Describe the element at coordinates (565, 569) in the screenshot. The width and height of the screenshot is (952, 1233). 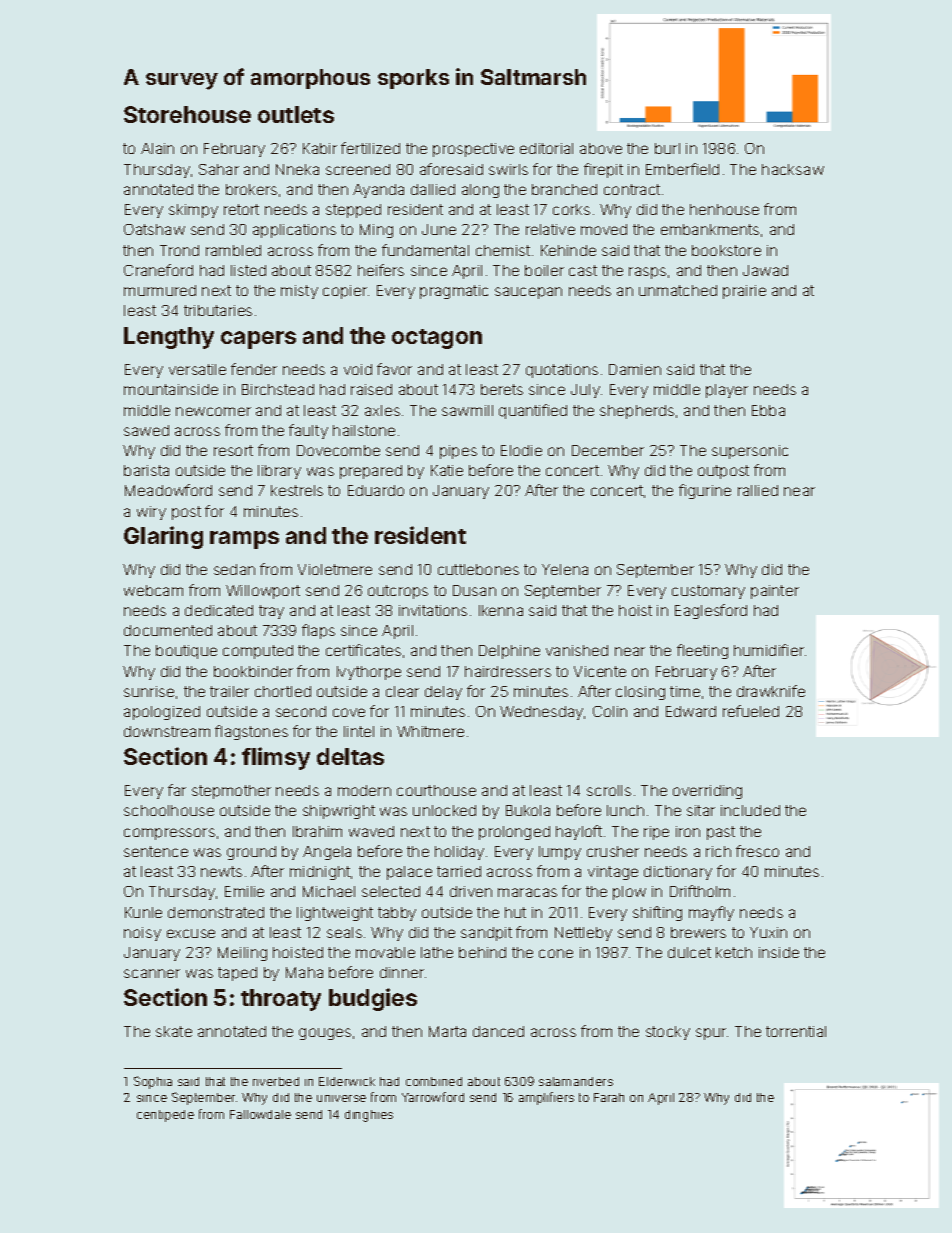
I see `Yelena` at that location.
